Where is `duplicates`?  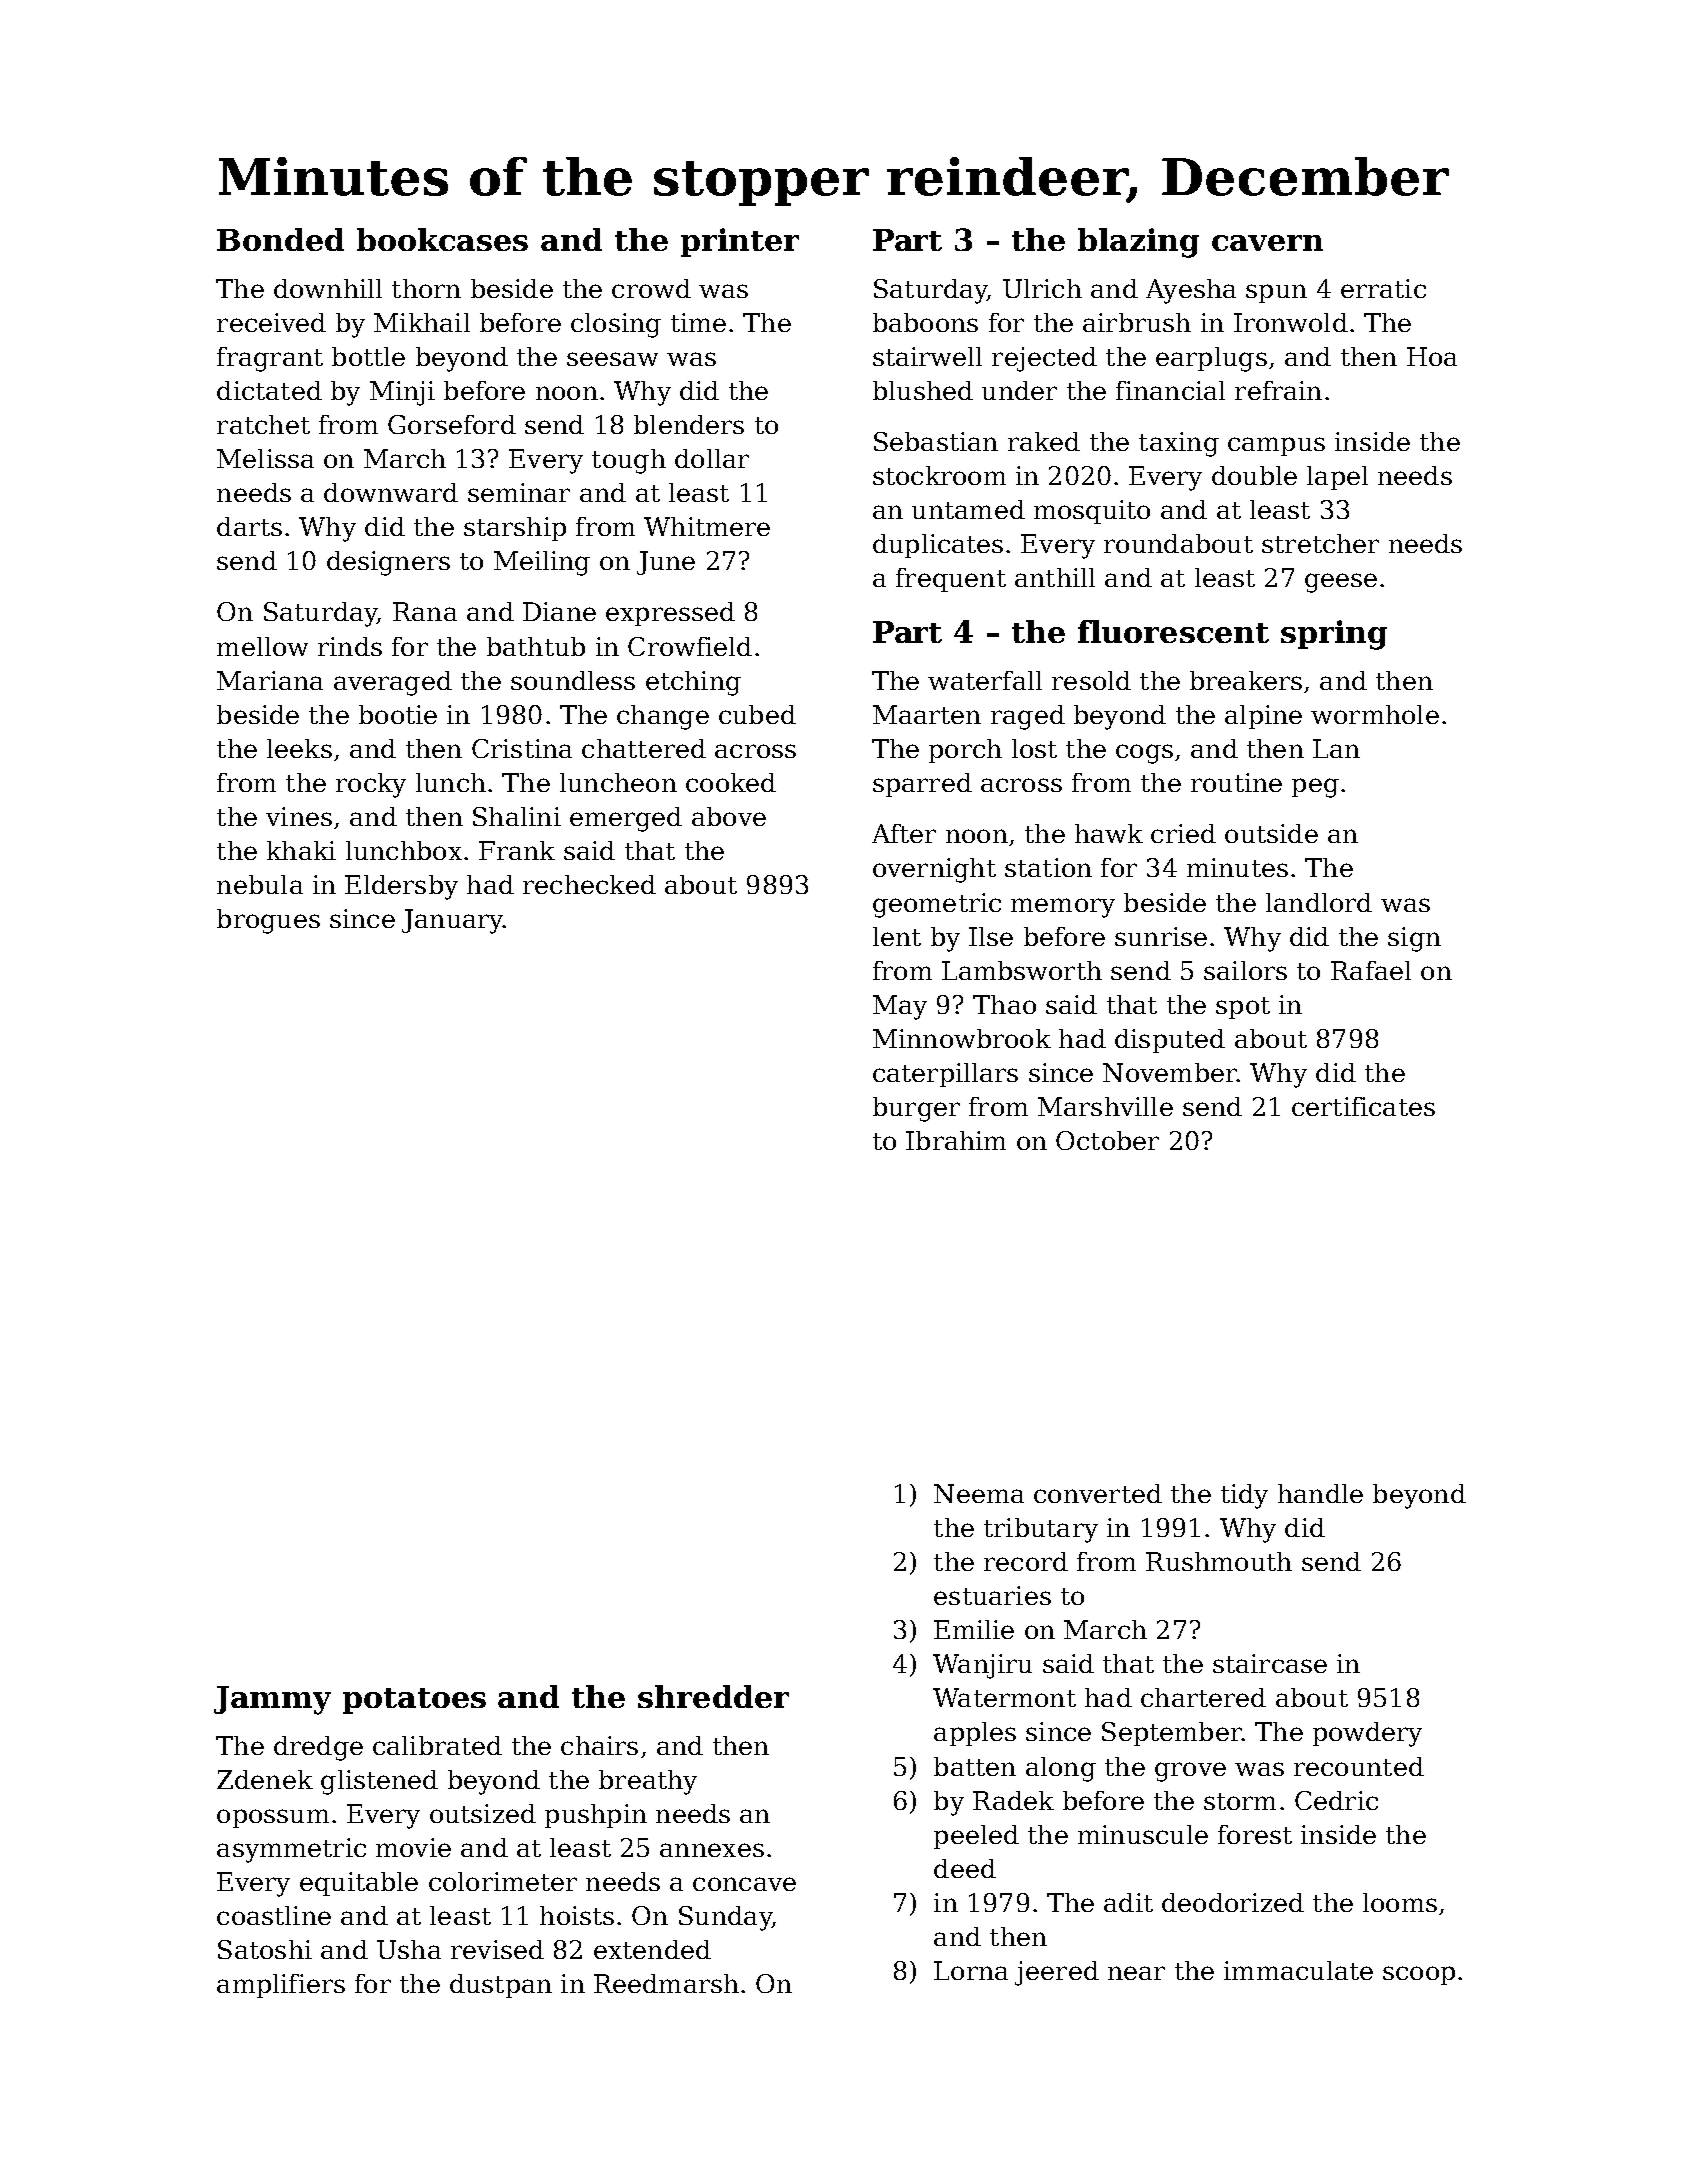
duplicates is located at coordinates (938, 546).
